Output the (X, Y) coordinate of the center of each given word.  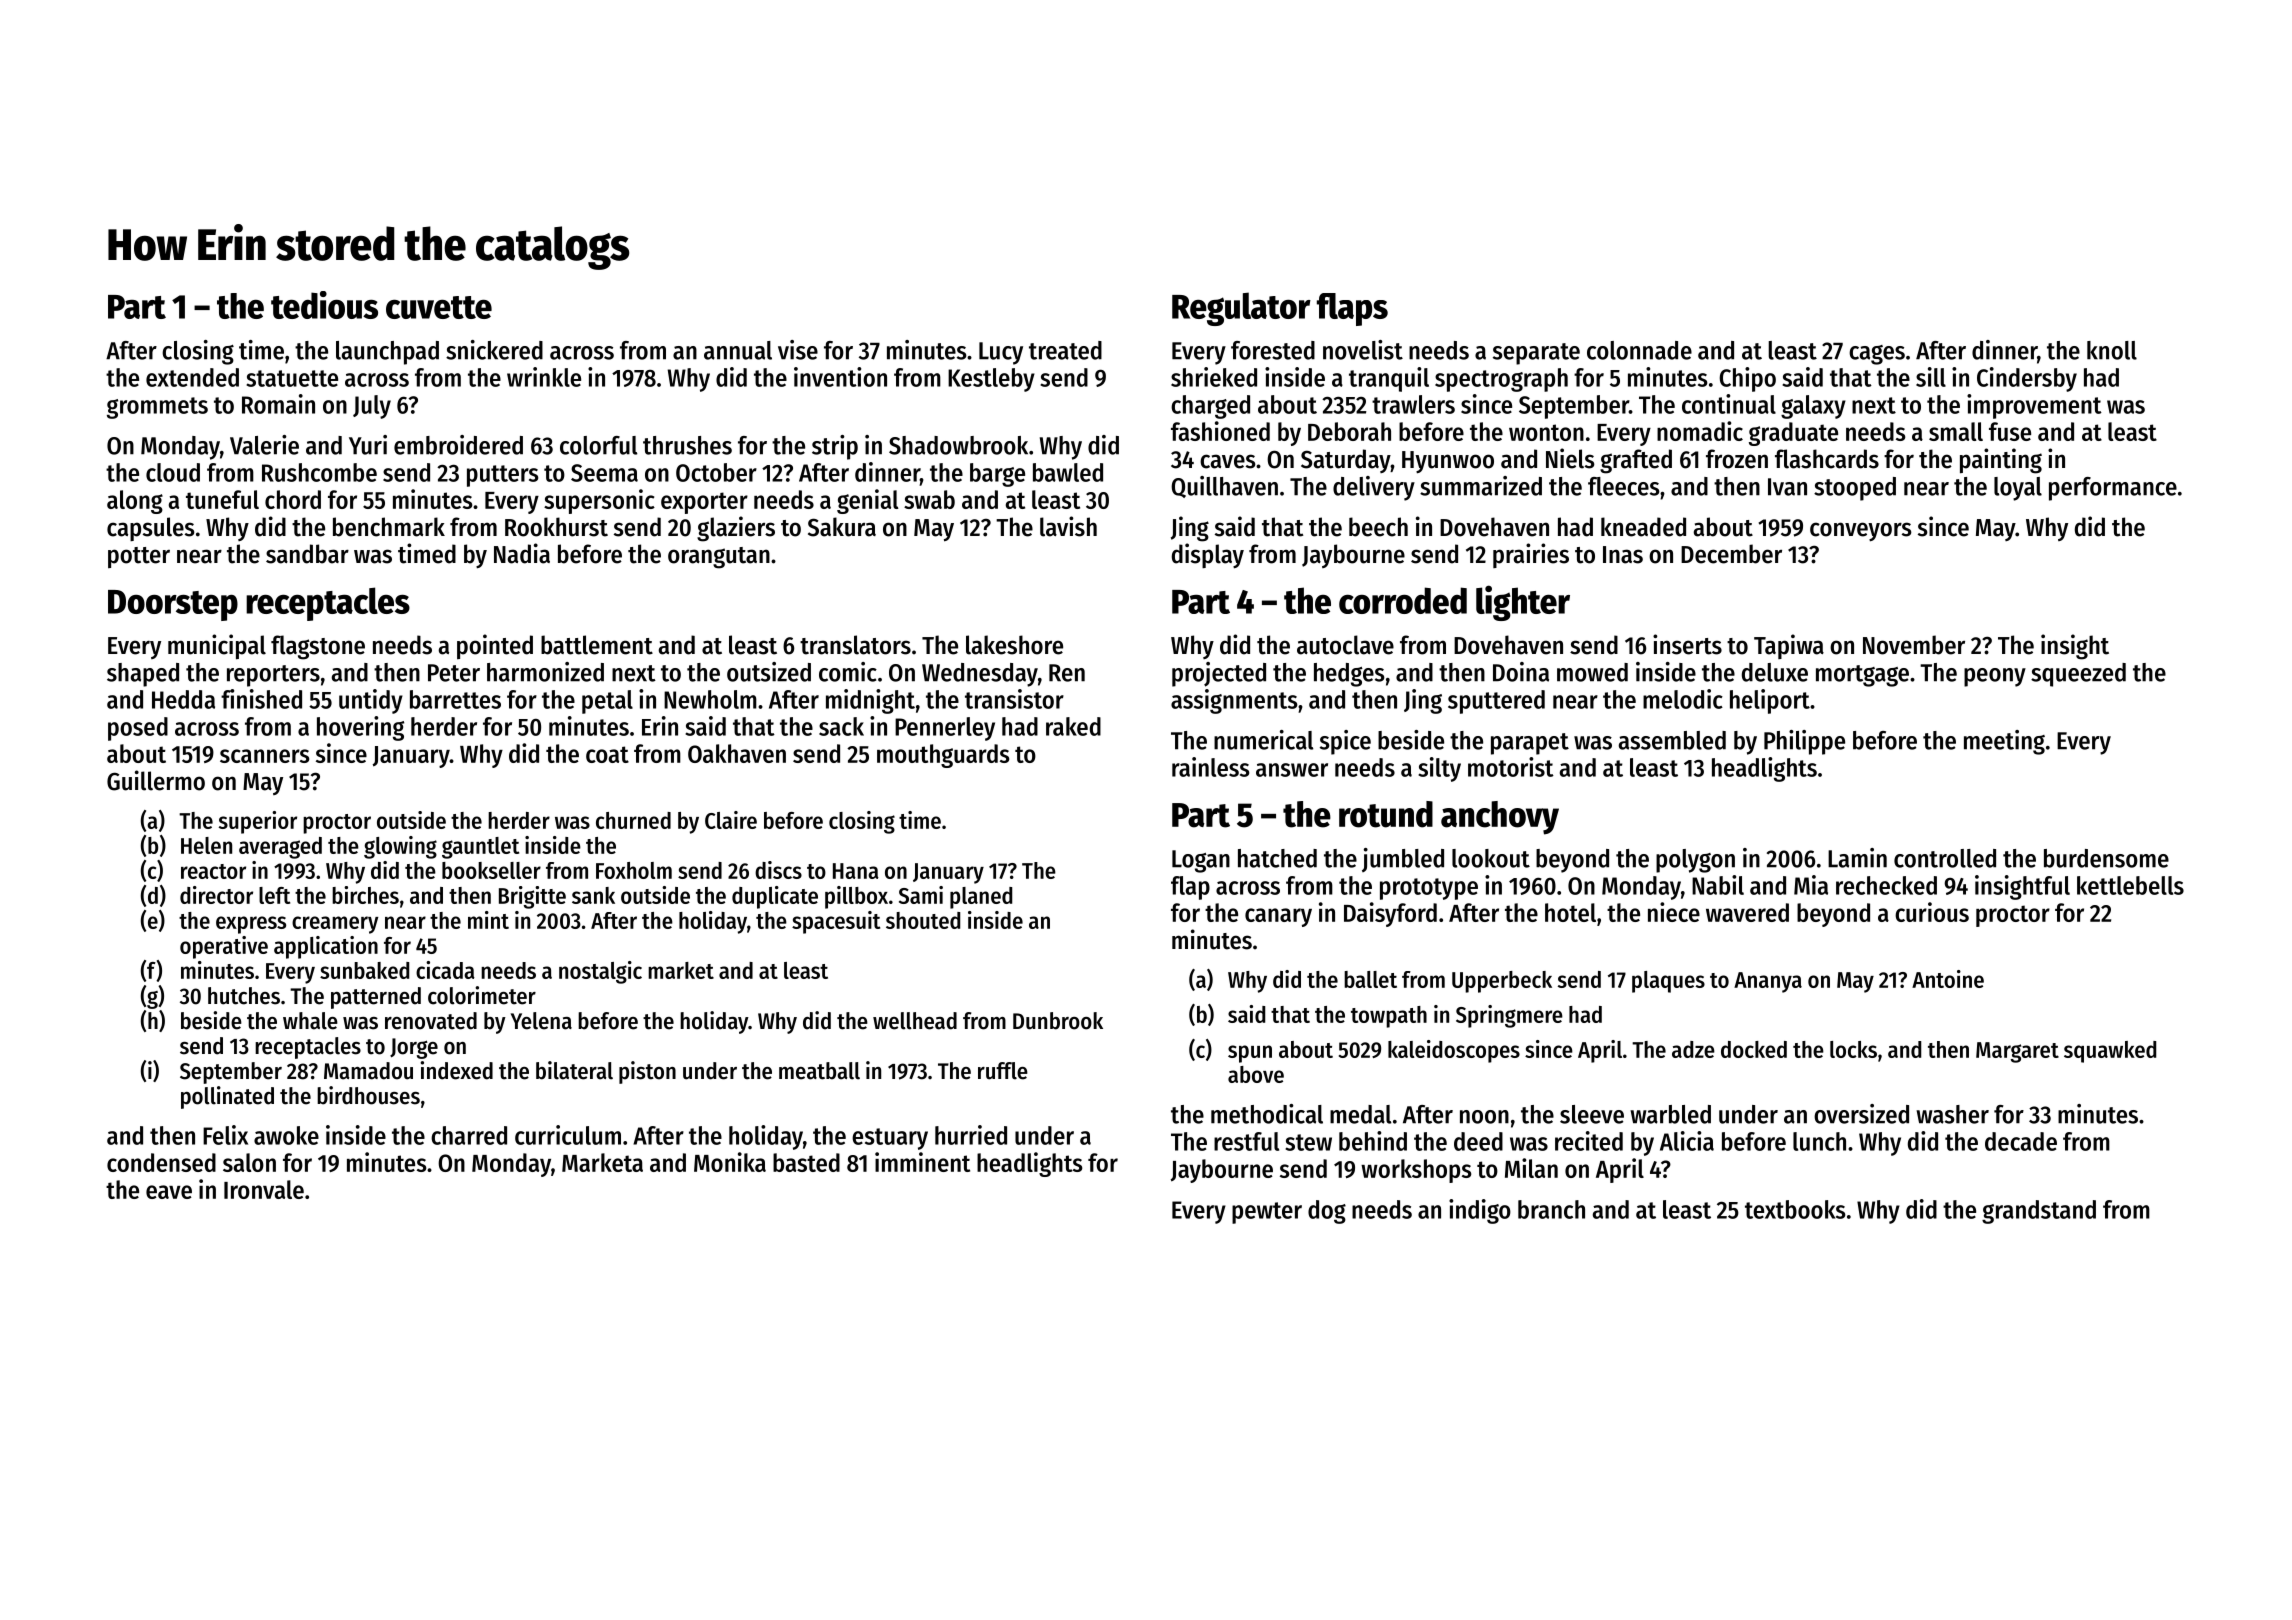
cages (1877, 355)
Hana (856, 871)
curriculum (568, 1135)
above (1256, 1074)
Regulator (1241, 309)
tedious (324, 305)
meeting (2004, 742)
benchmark (389, 527)
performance (2113, 489)
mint (488, 920)
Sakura (842, 527)
